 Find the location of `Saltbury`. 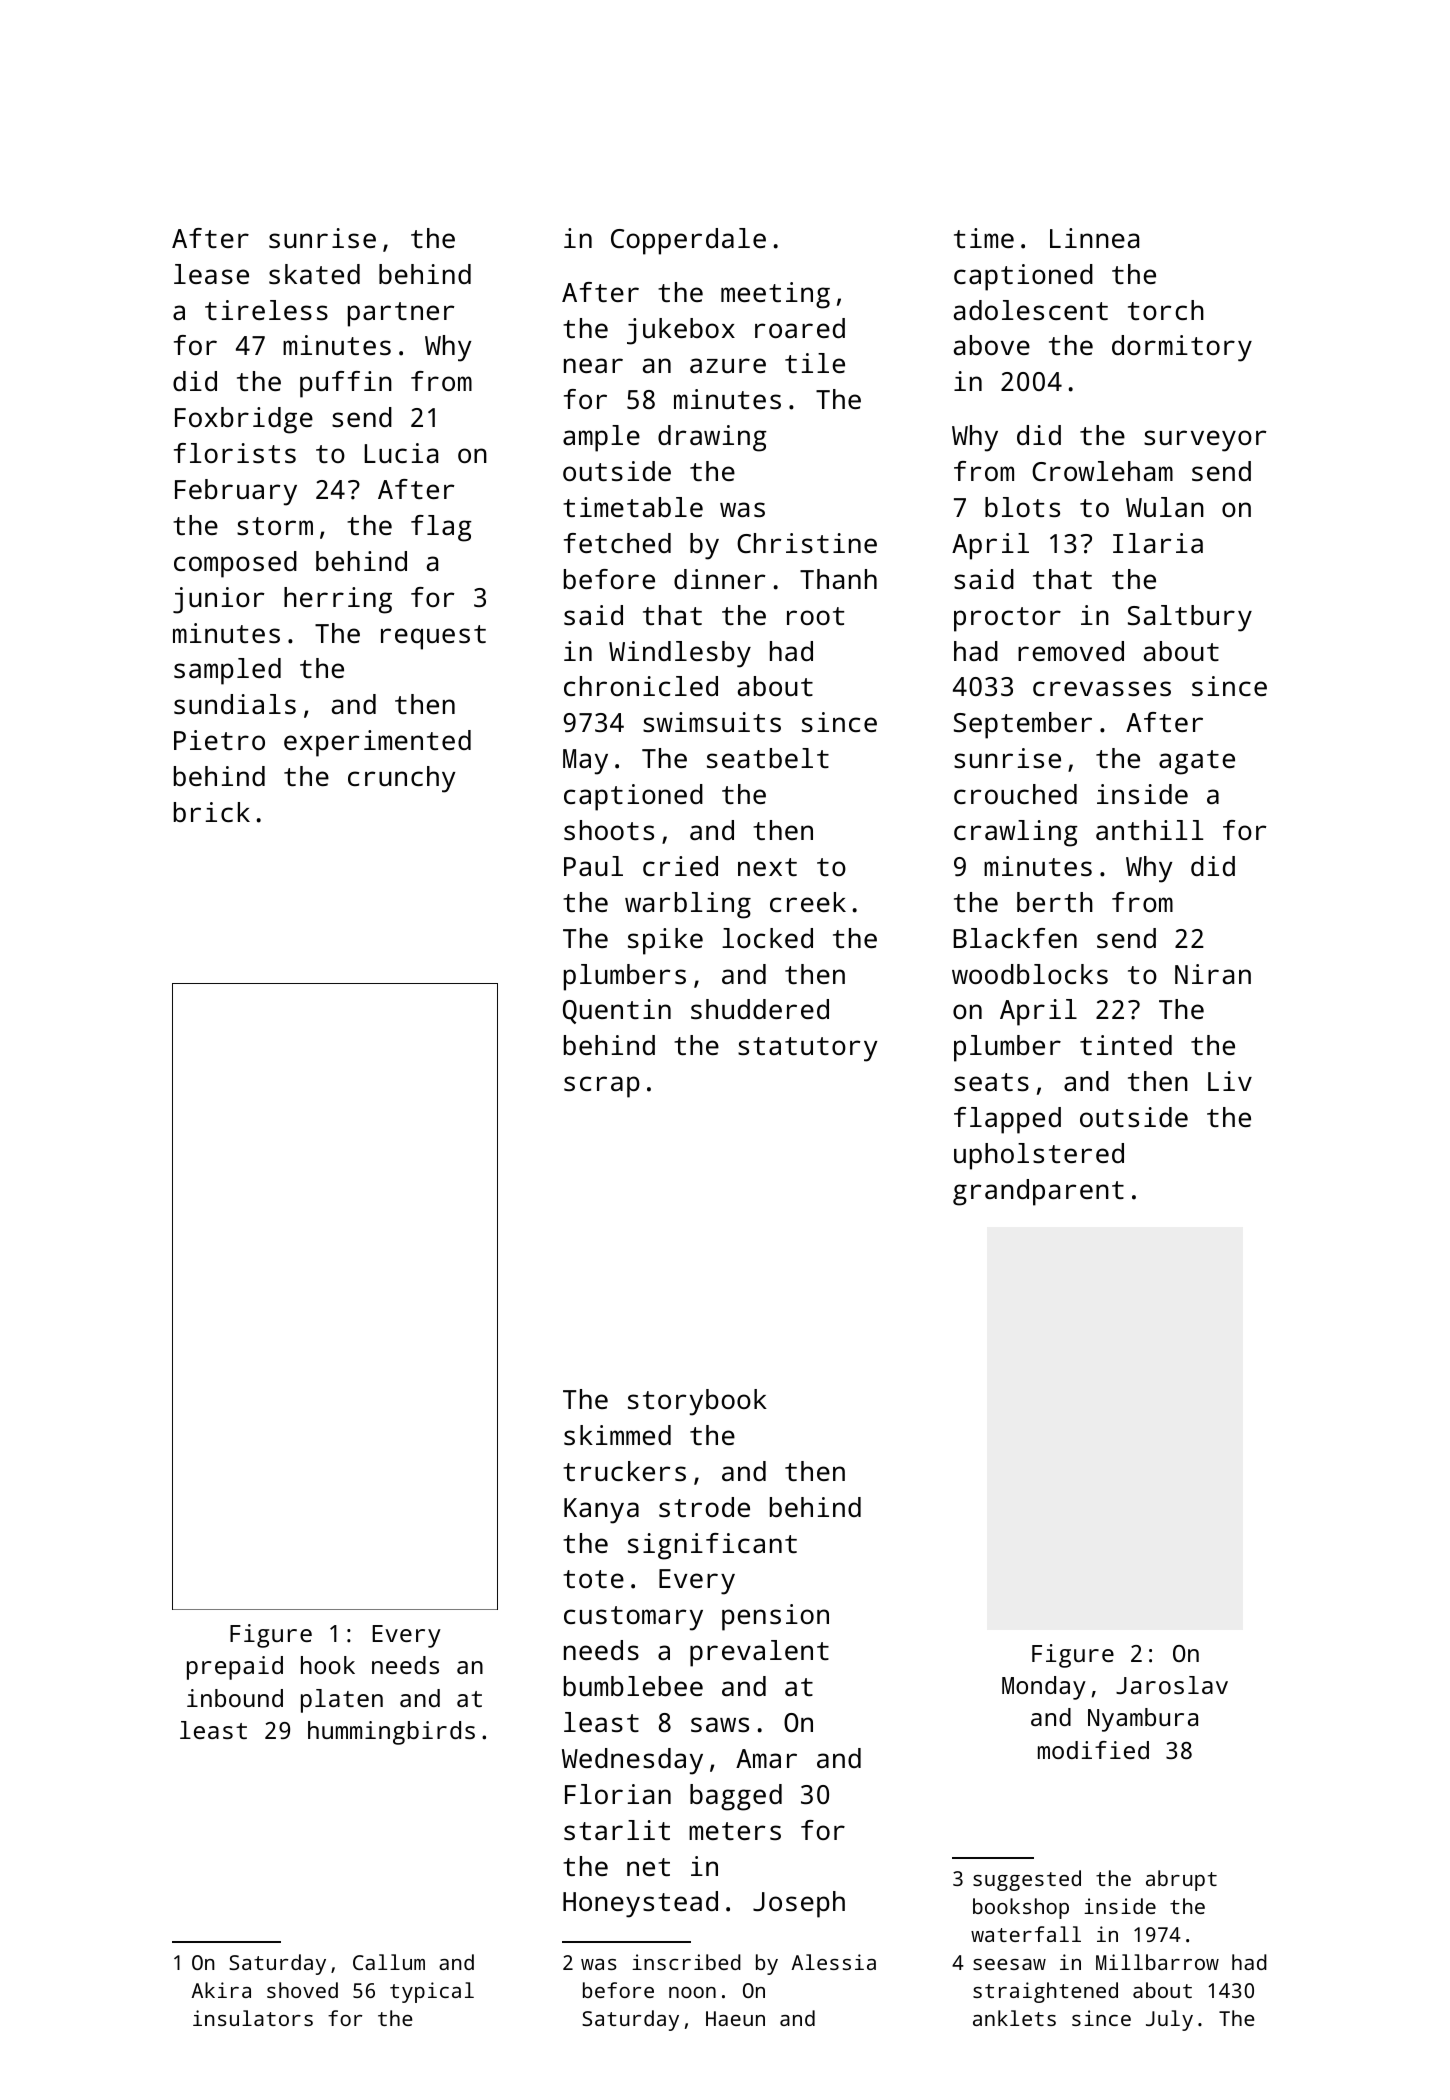

Saltbury is located at coordinates (1190, 618).
